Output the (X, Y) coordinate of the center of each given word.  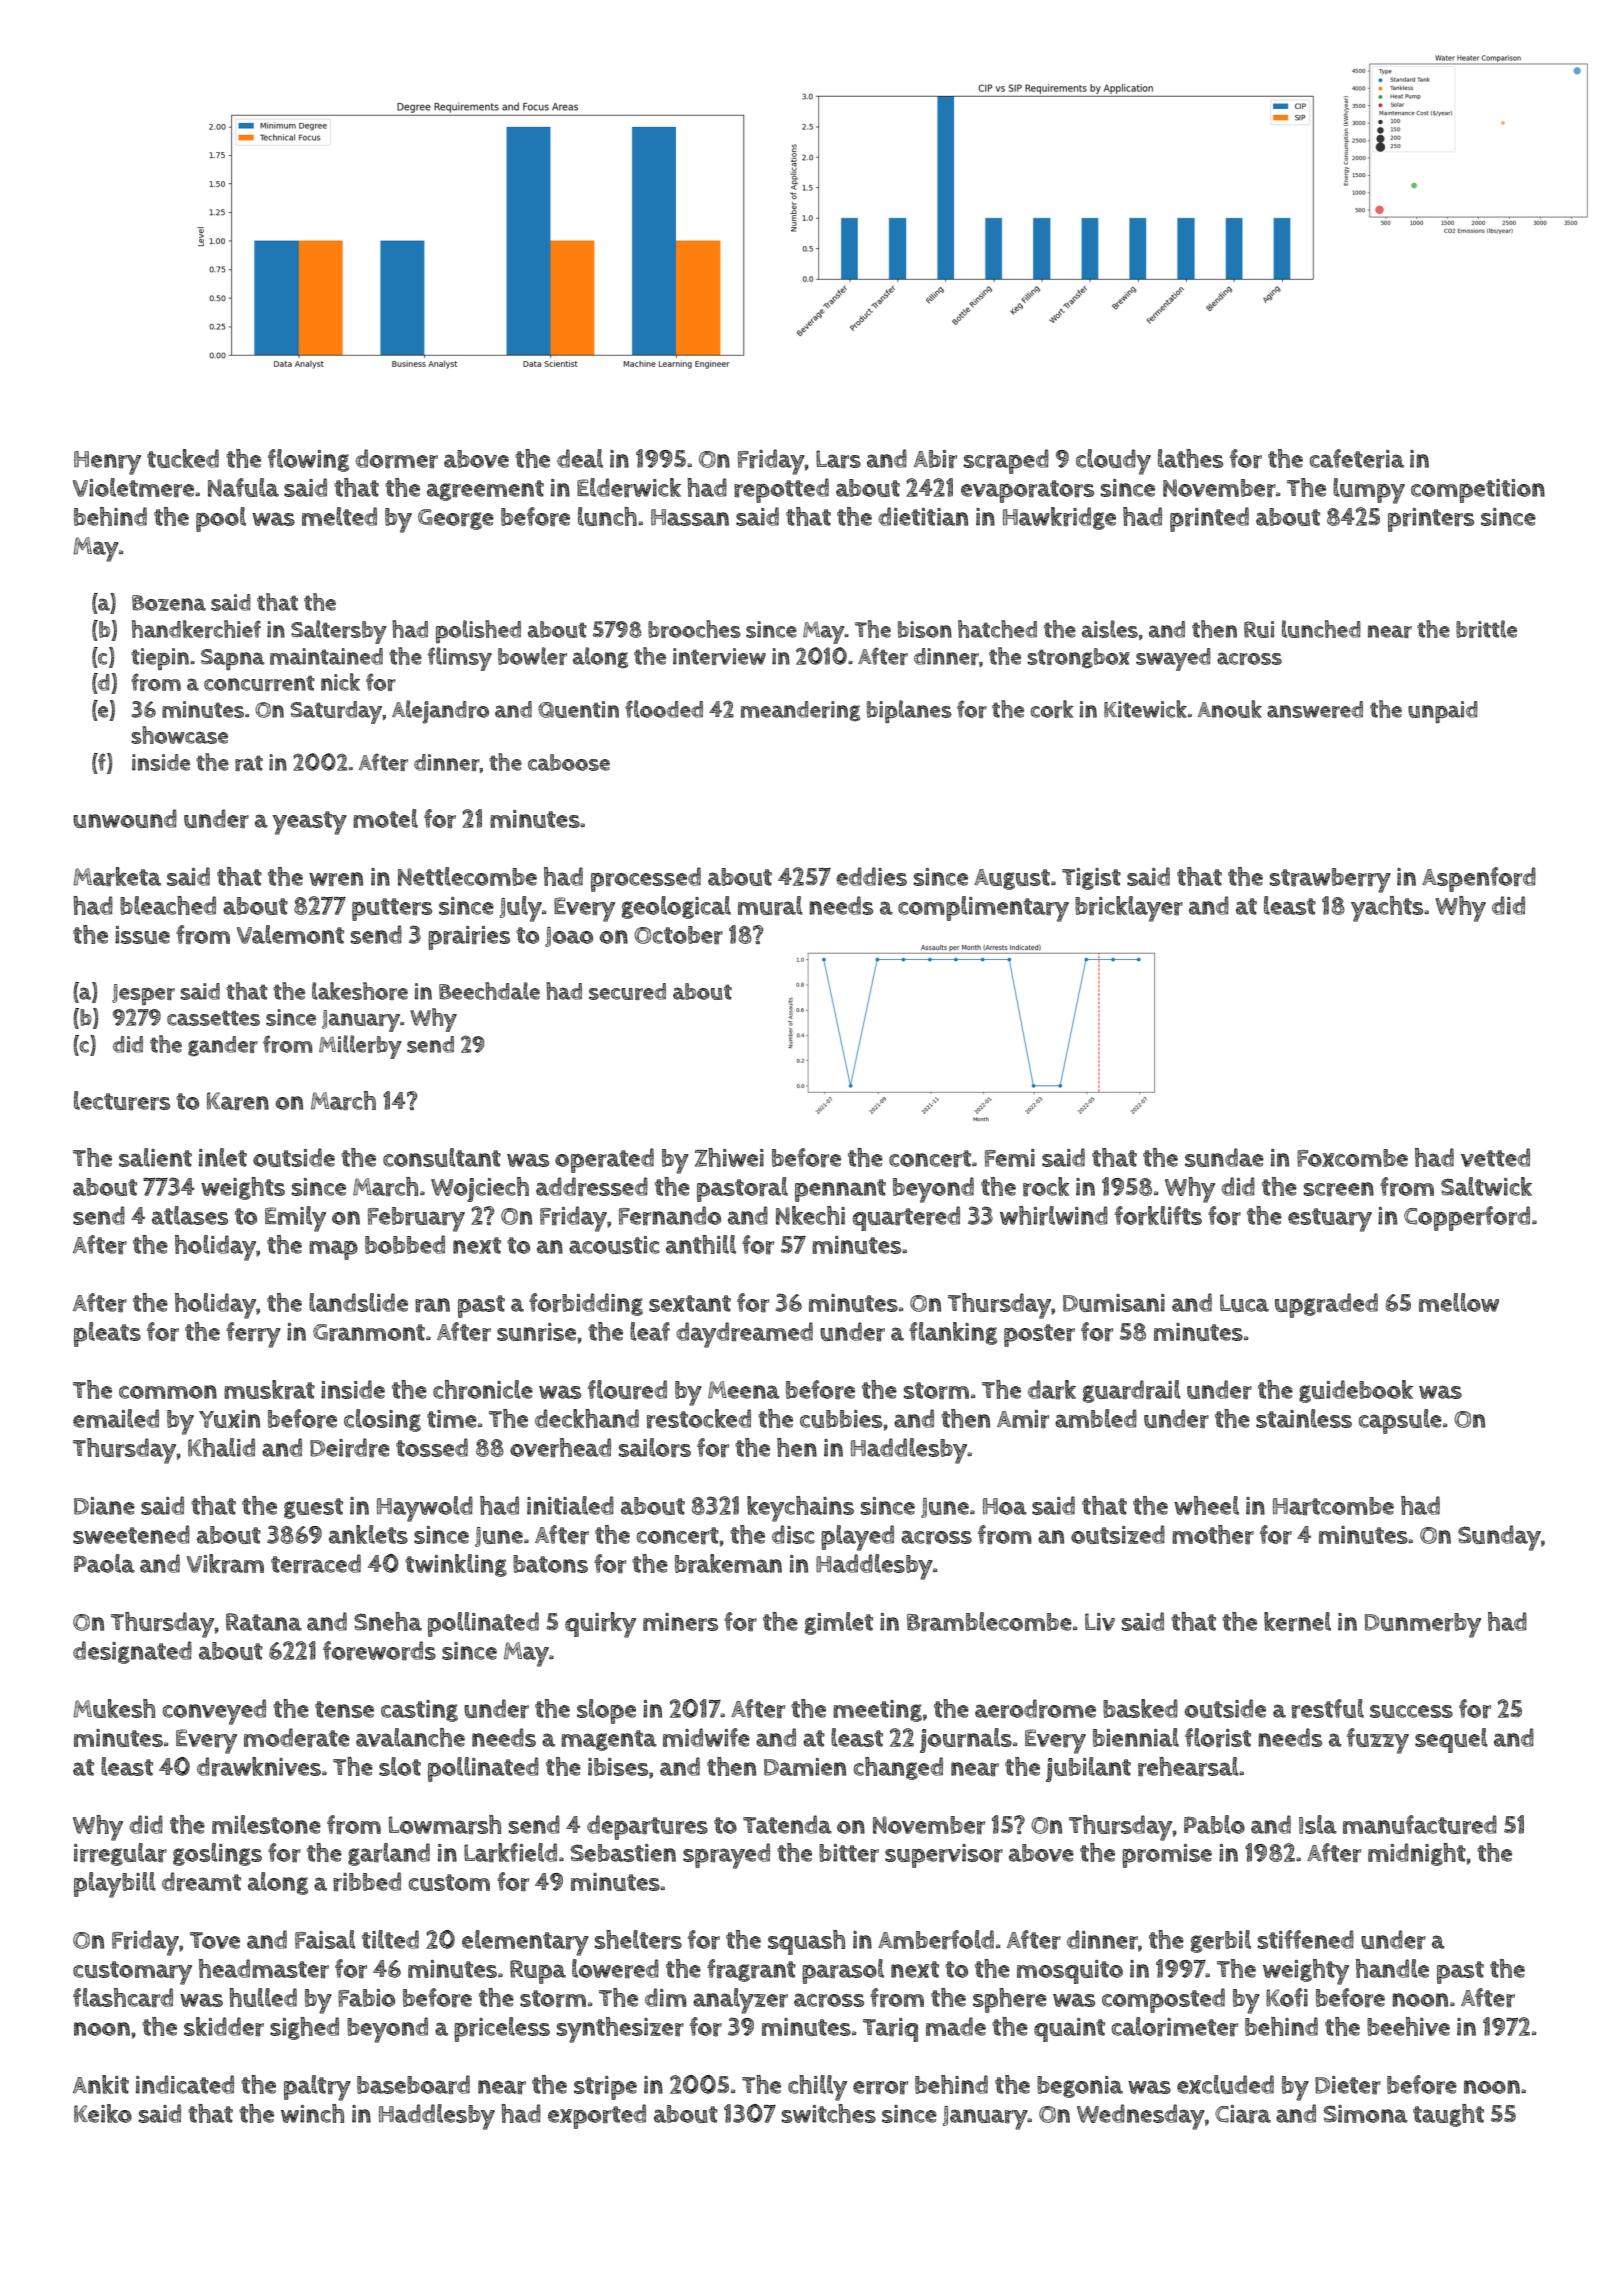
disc (793, 1534)
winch (312, 2113)
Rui (1259, 629)
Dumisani (1114, 1303)
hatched (997, 629)
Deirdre (350, 1448)
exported (597, 2116)
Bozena (169, 603)
